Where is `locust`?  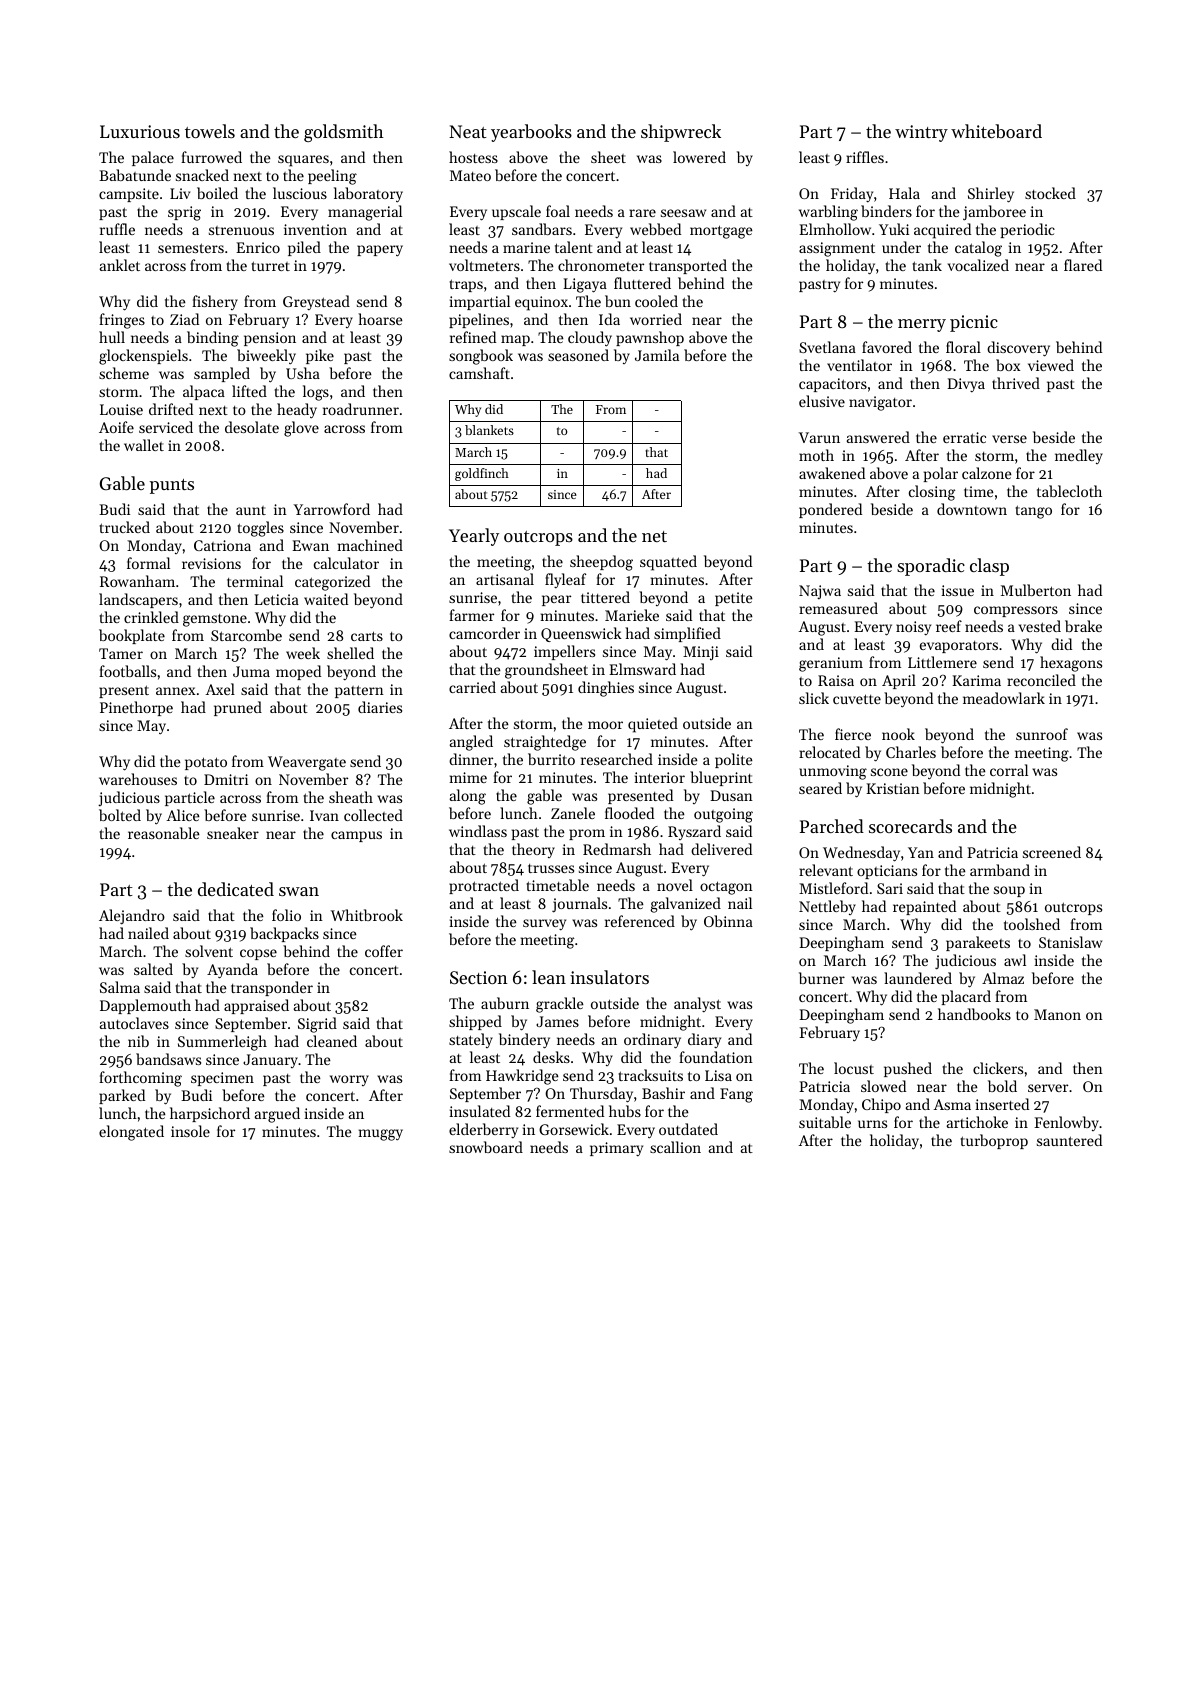 locust is located at coordinates (854, 1068).
